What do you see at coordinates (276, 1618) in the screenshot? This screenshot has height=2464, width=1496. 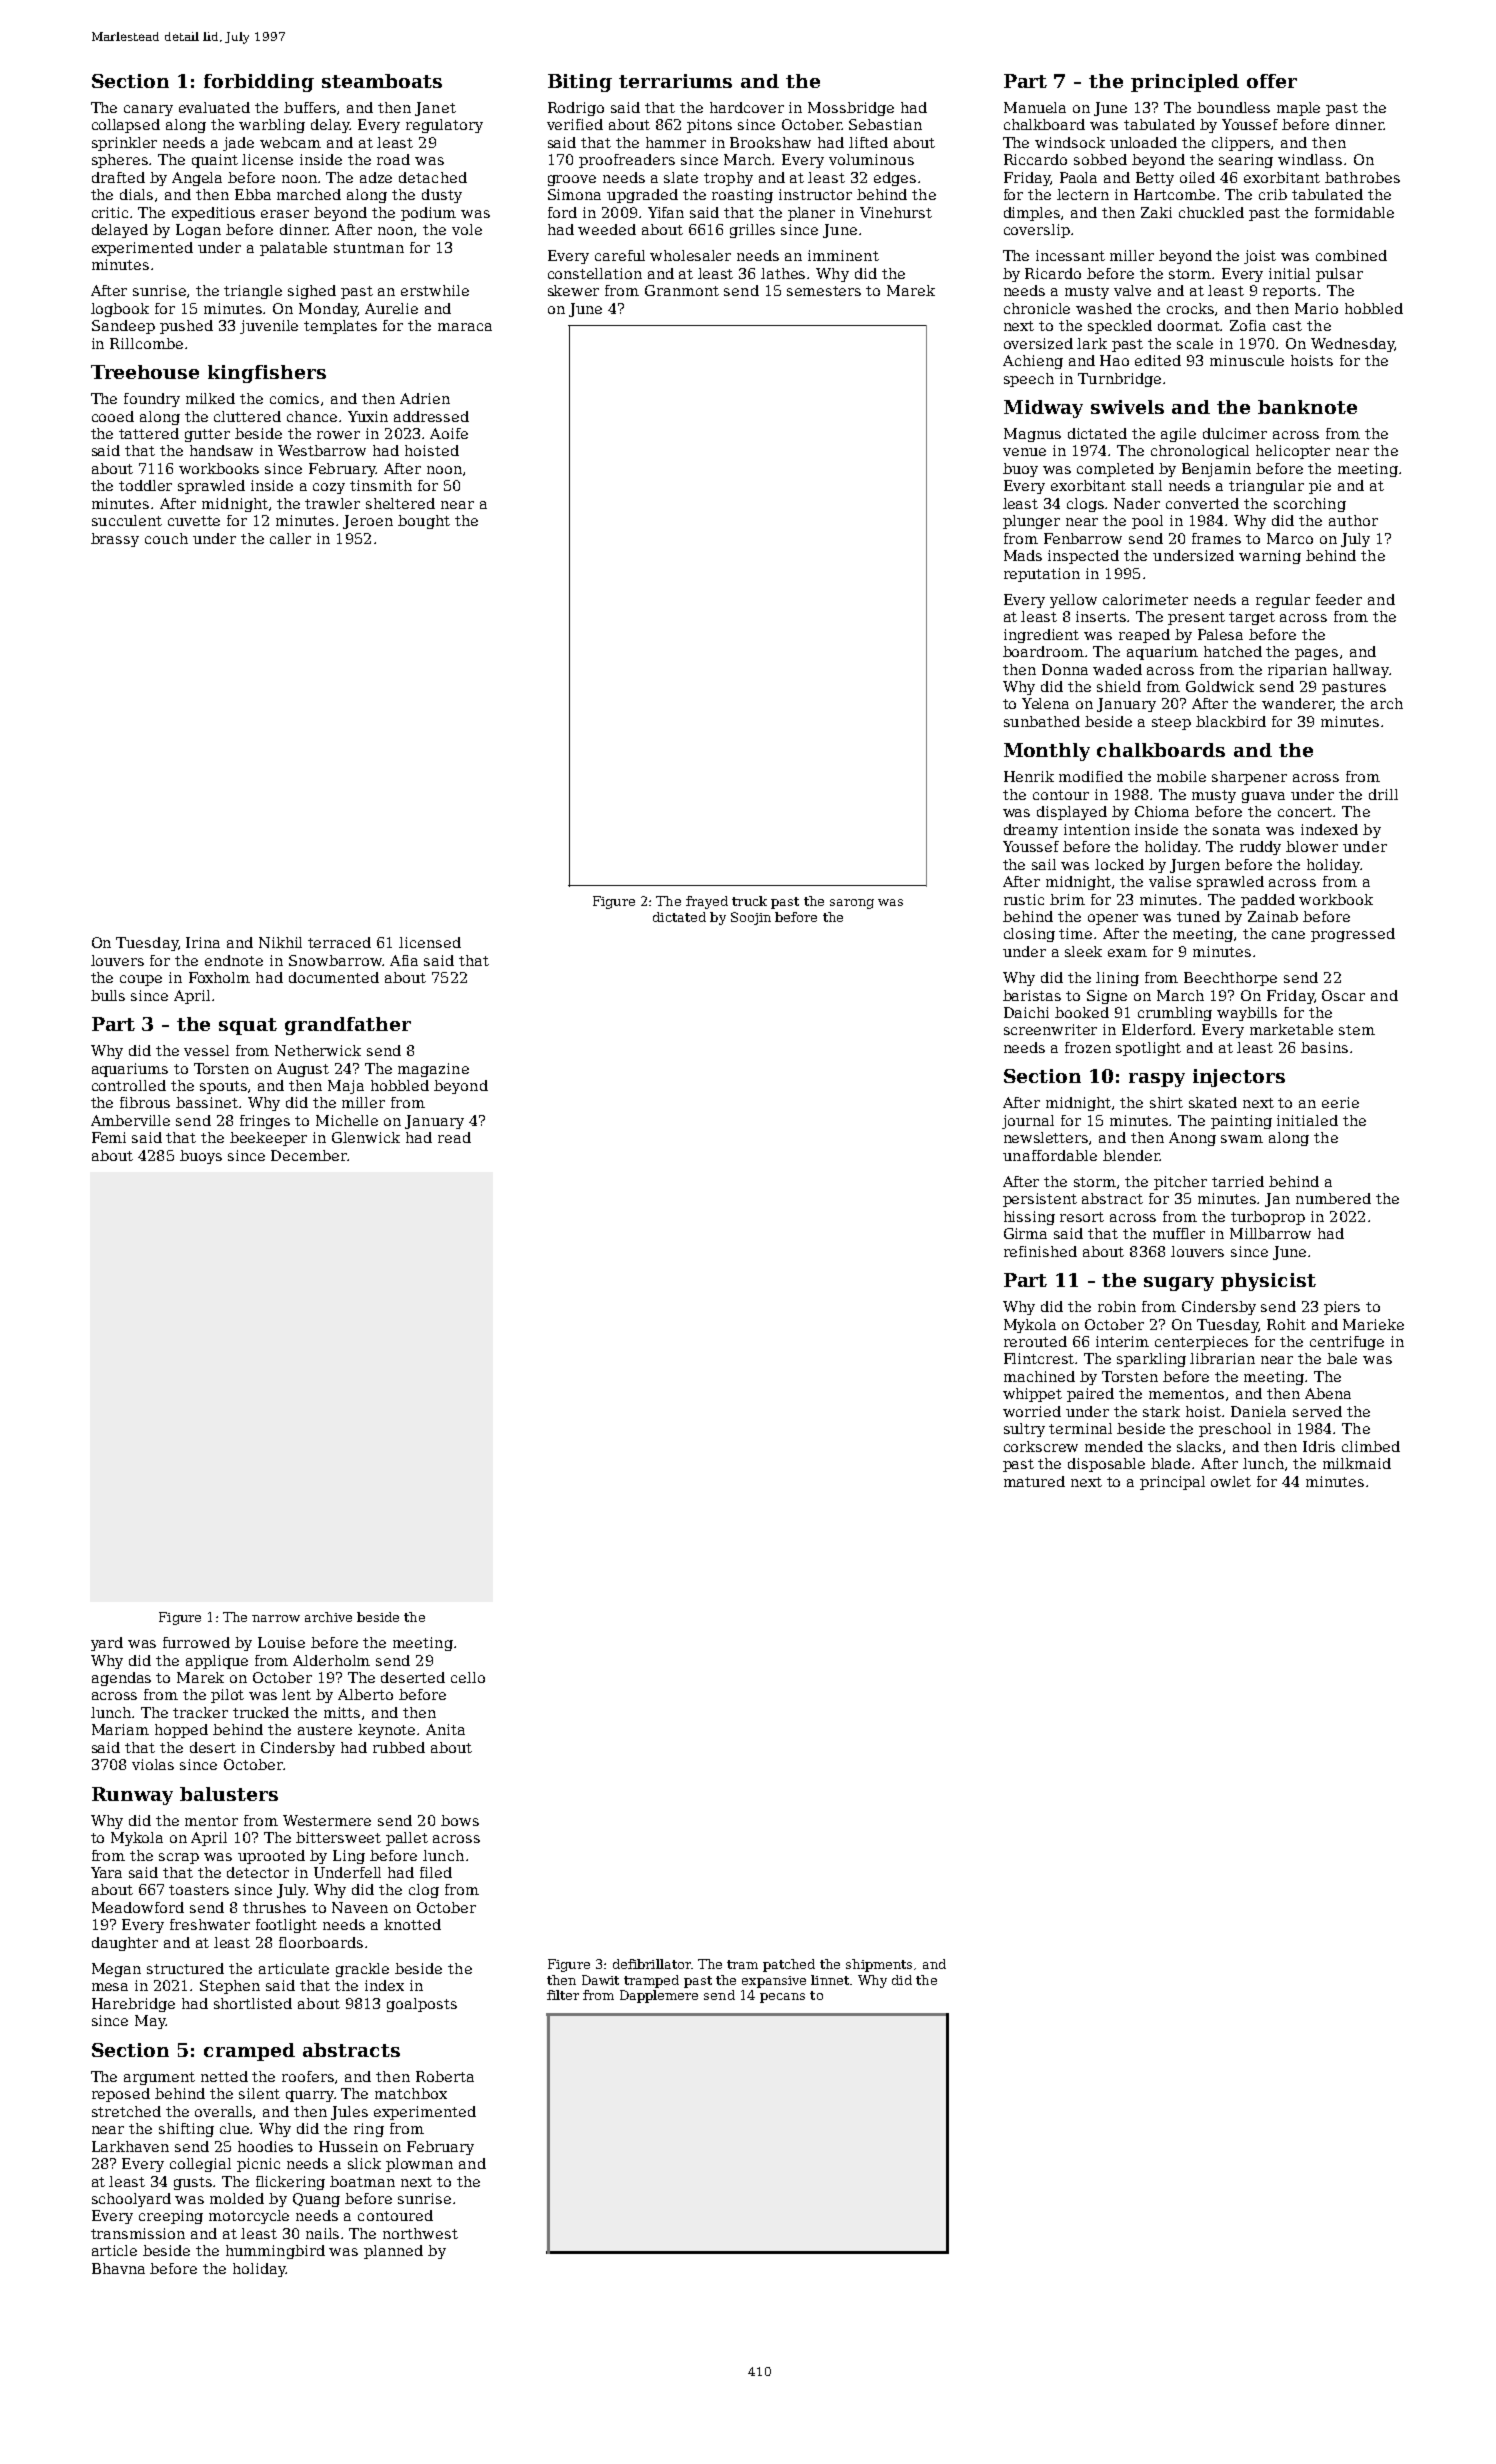 I see `narrow` at bounding box center [276, 1618].
